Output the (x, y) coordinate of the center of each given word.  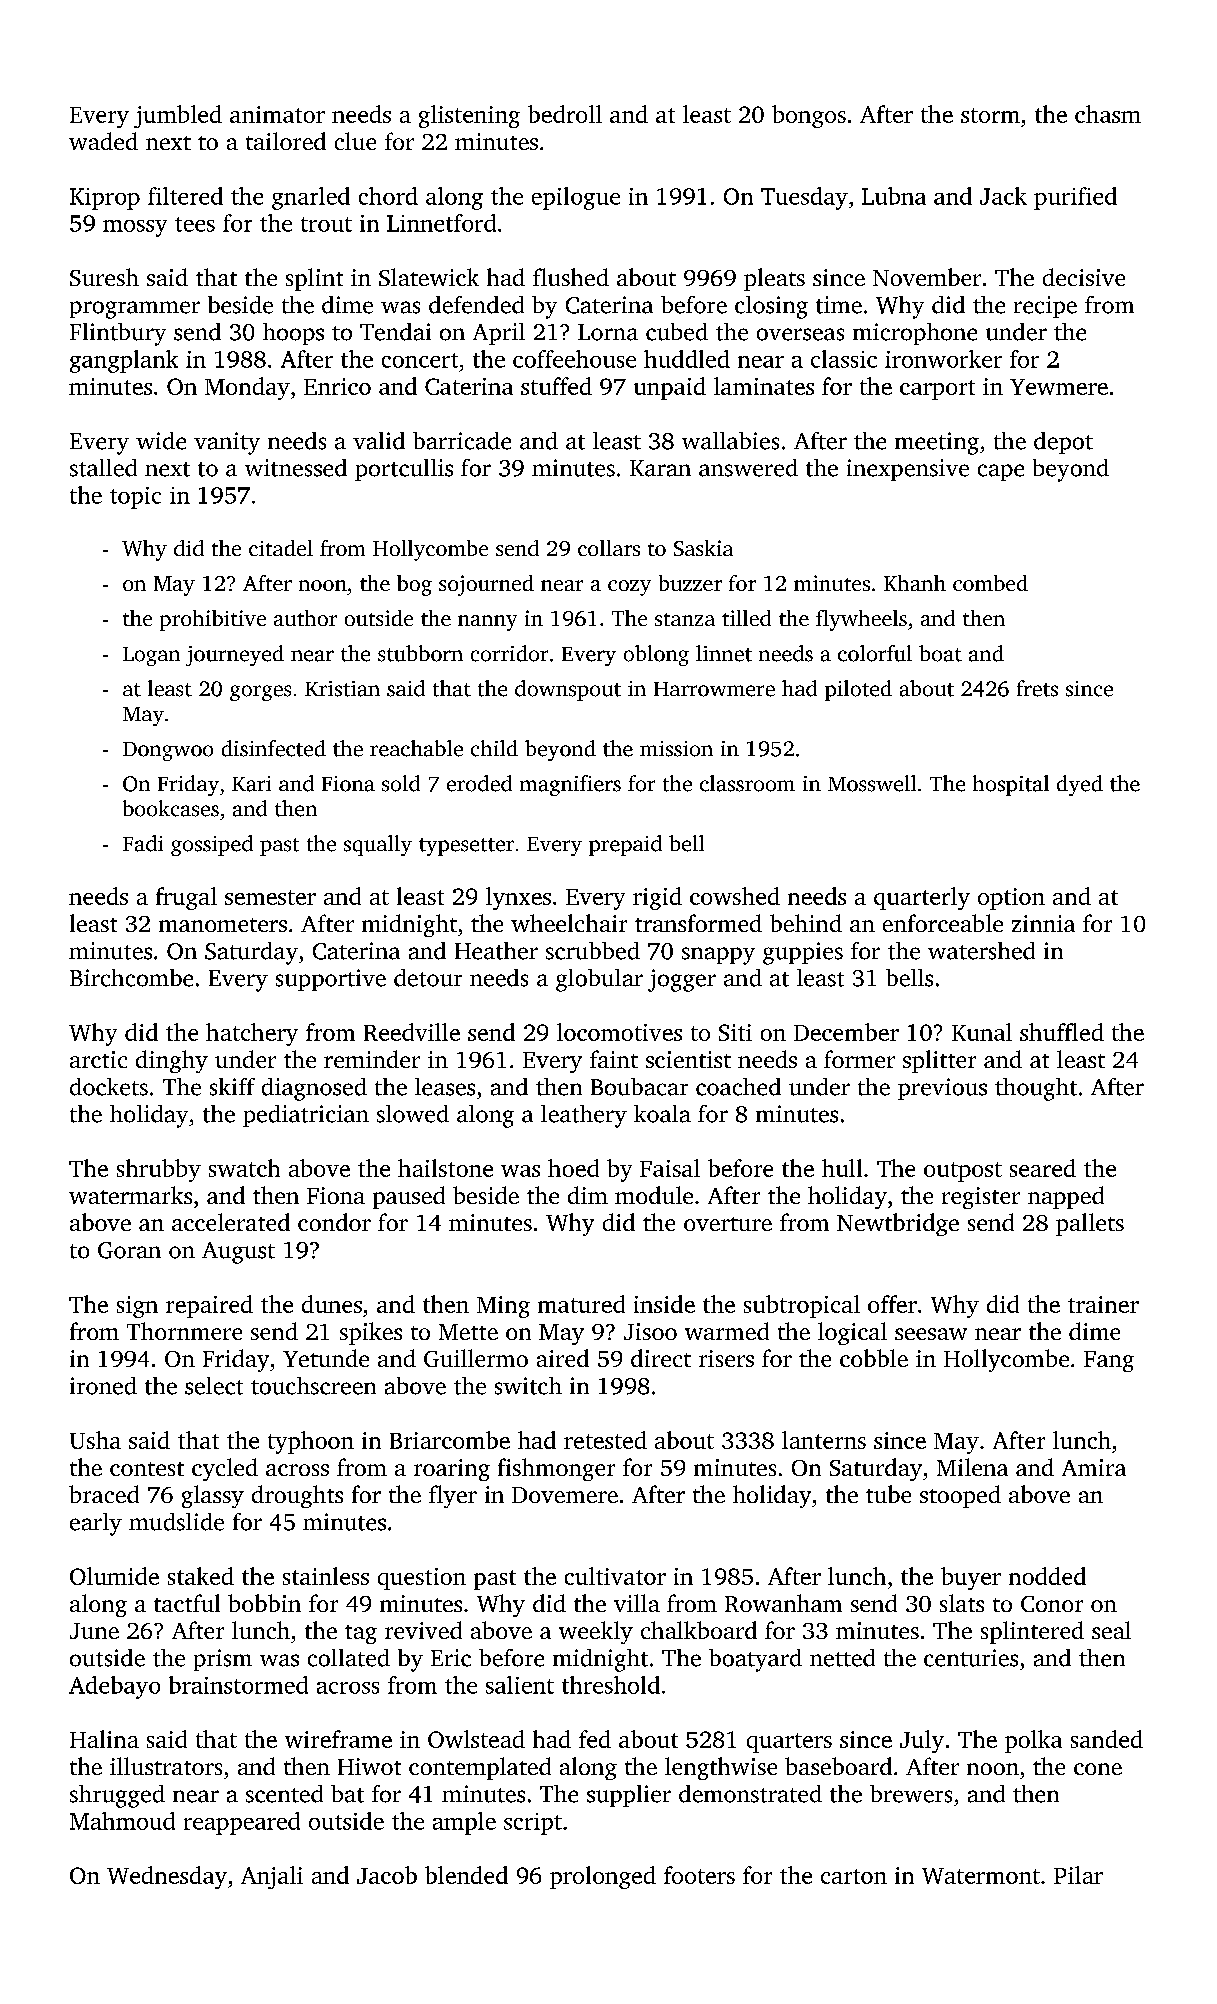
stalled (103, 468)
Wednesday (167, 1877)
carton (854, 1876)
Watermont (981, 1876)
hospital (1011, 785)
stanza (685, 619)
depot (1063, 443)
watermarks (130, 1195)
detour (428, 978)
